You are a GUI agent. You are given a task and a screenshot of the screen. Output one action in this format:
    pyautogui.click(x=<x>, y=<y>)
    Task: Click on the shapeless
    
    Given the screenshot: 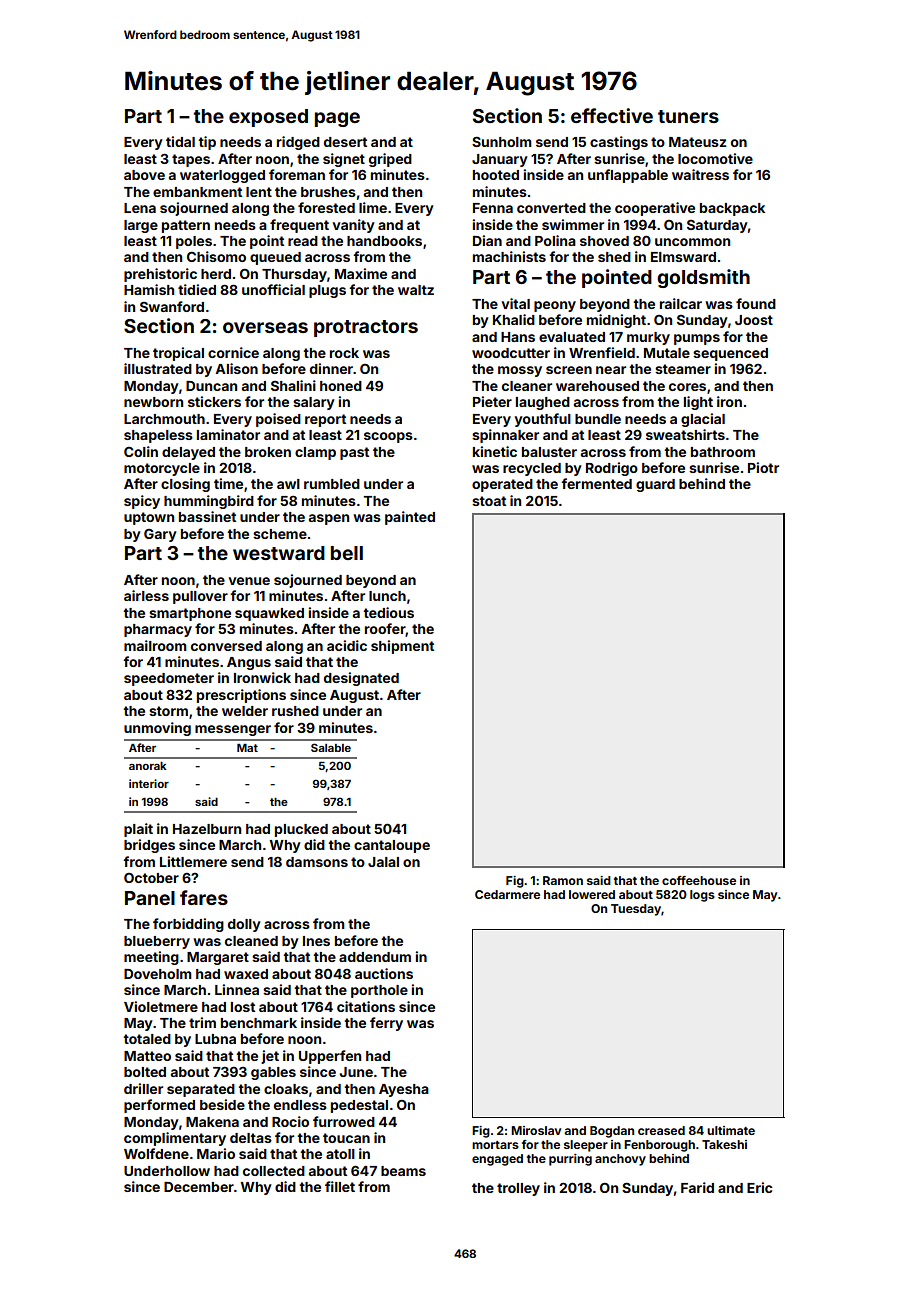 What is the action you would take?
    pyautogui.click(x=158, y=436)
